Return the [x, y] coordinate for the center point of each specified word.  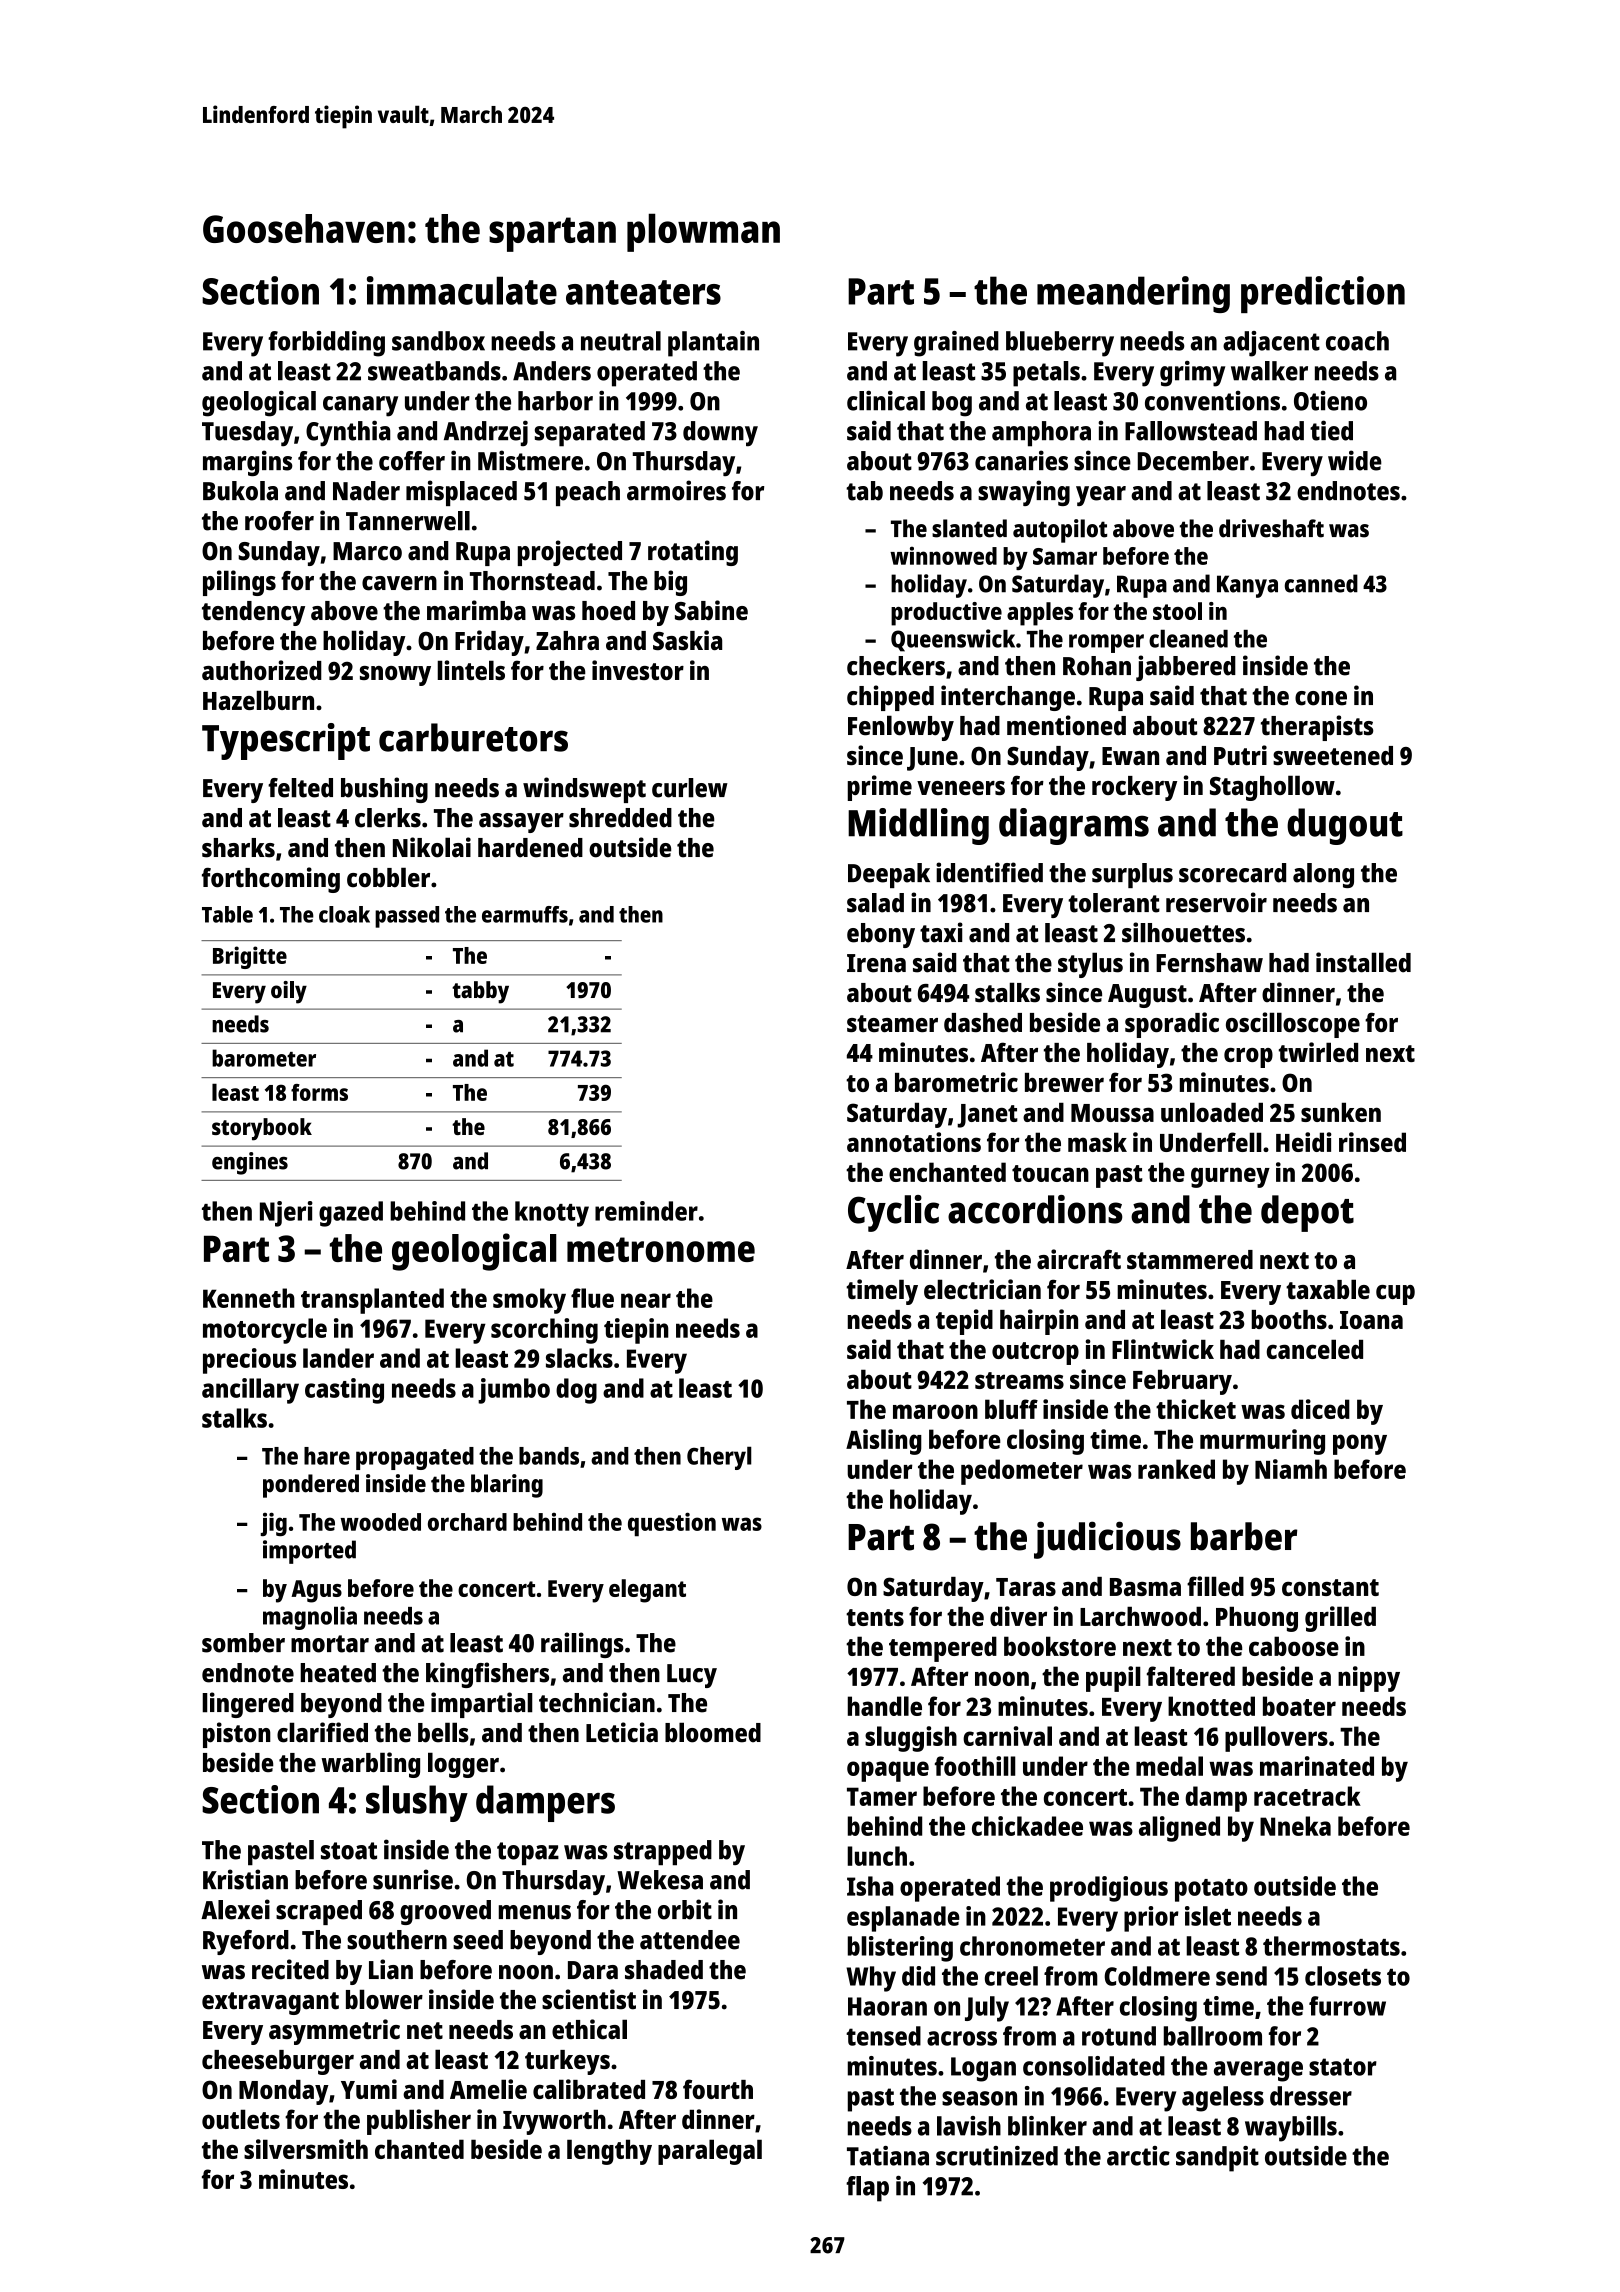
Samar [1065, 556]
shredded [620, 818]
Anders [552, 371]
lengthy [609, 2152]
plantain [713, 344]
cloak [344, 914]
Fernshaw [1209, 963]
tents [875, 1617]
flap [867, 2189]
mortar [330, 1644]
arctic [1138, 2156]
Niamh [1291, 1469]
